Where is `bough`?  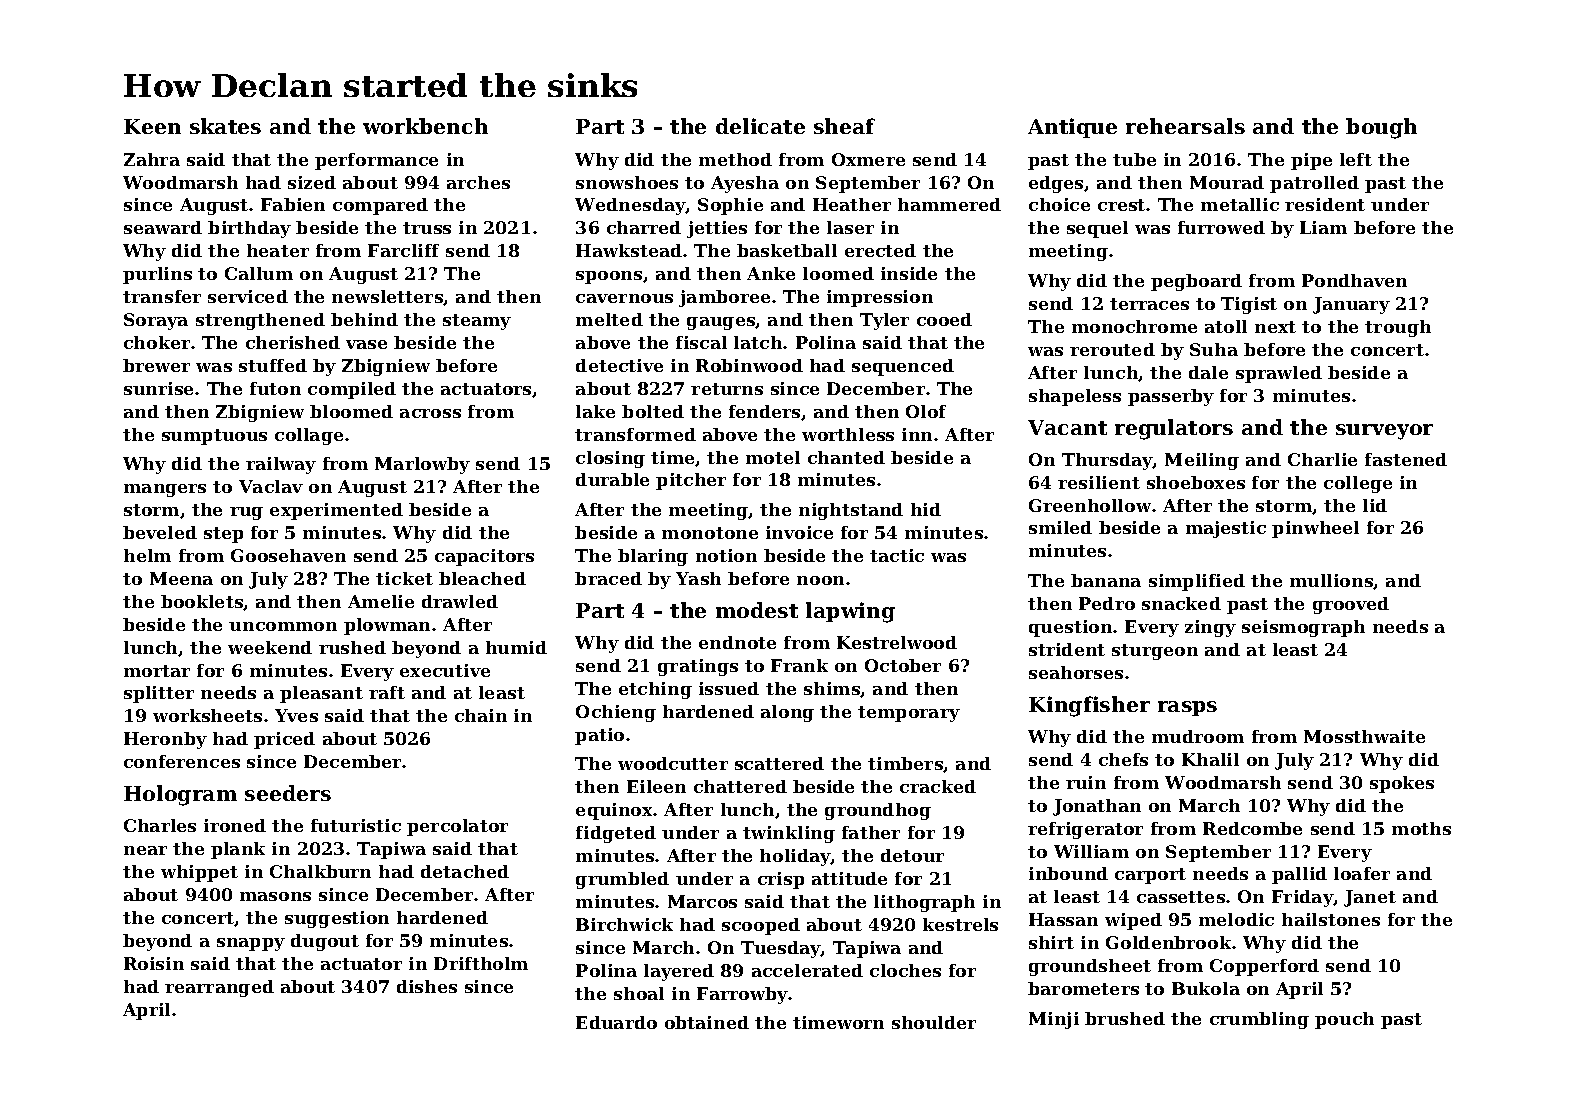
bough is located at coordinates (1381, 128).
